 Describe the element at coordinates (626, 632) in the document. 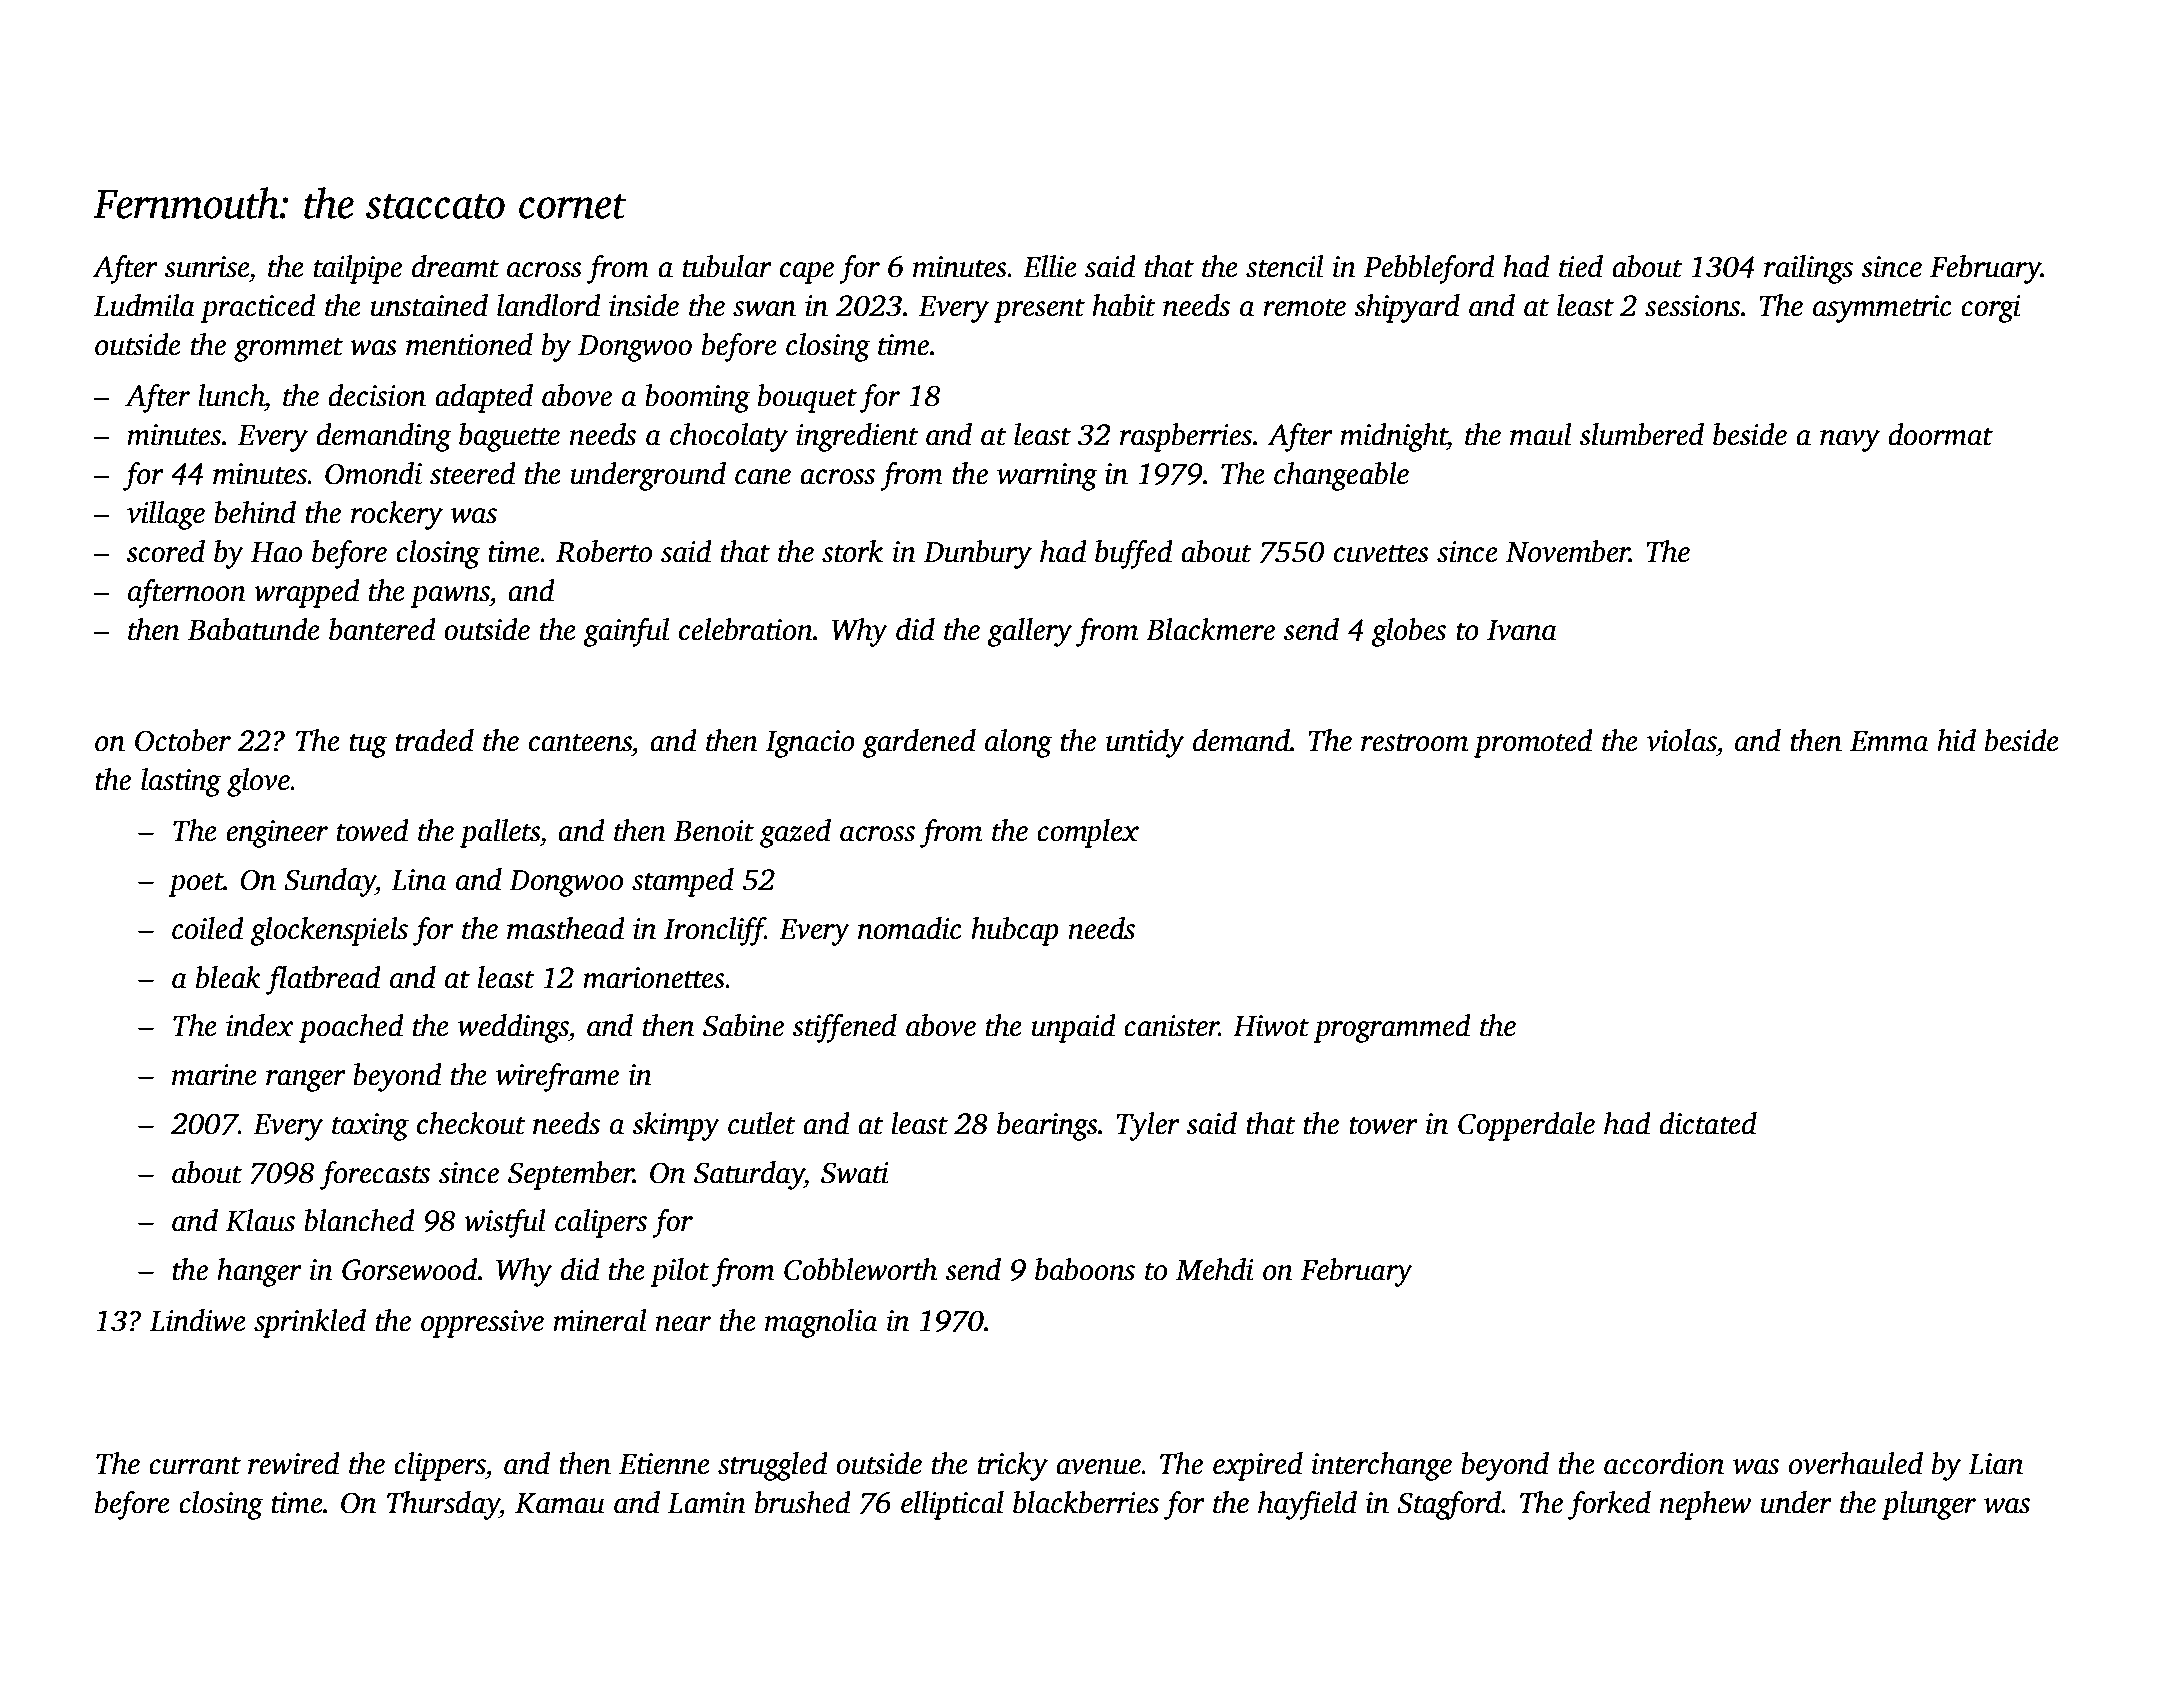

I see `gainful` at that location.
